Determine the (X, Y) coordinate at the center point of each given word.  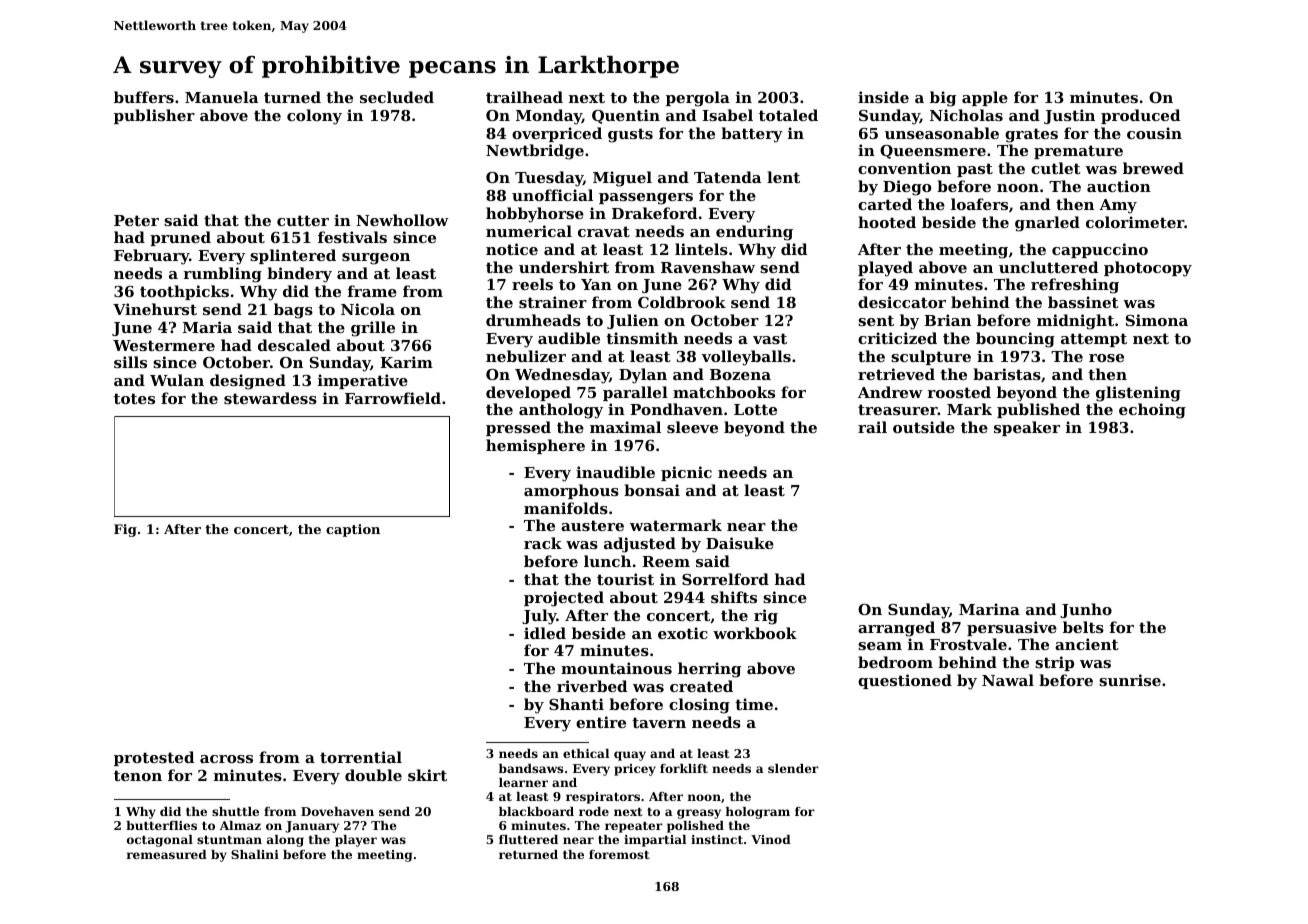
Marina (989, 609)
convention (904, 168)
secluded (397, 97)
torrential (361, 757)
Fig (125, 530)
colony (314, 117)
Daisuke (740, 543)
